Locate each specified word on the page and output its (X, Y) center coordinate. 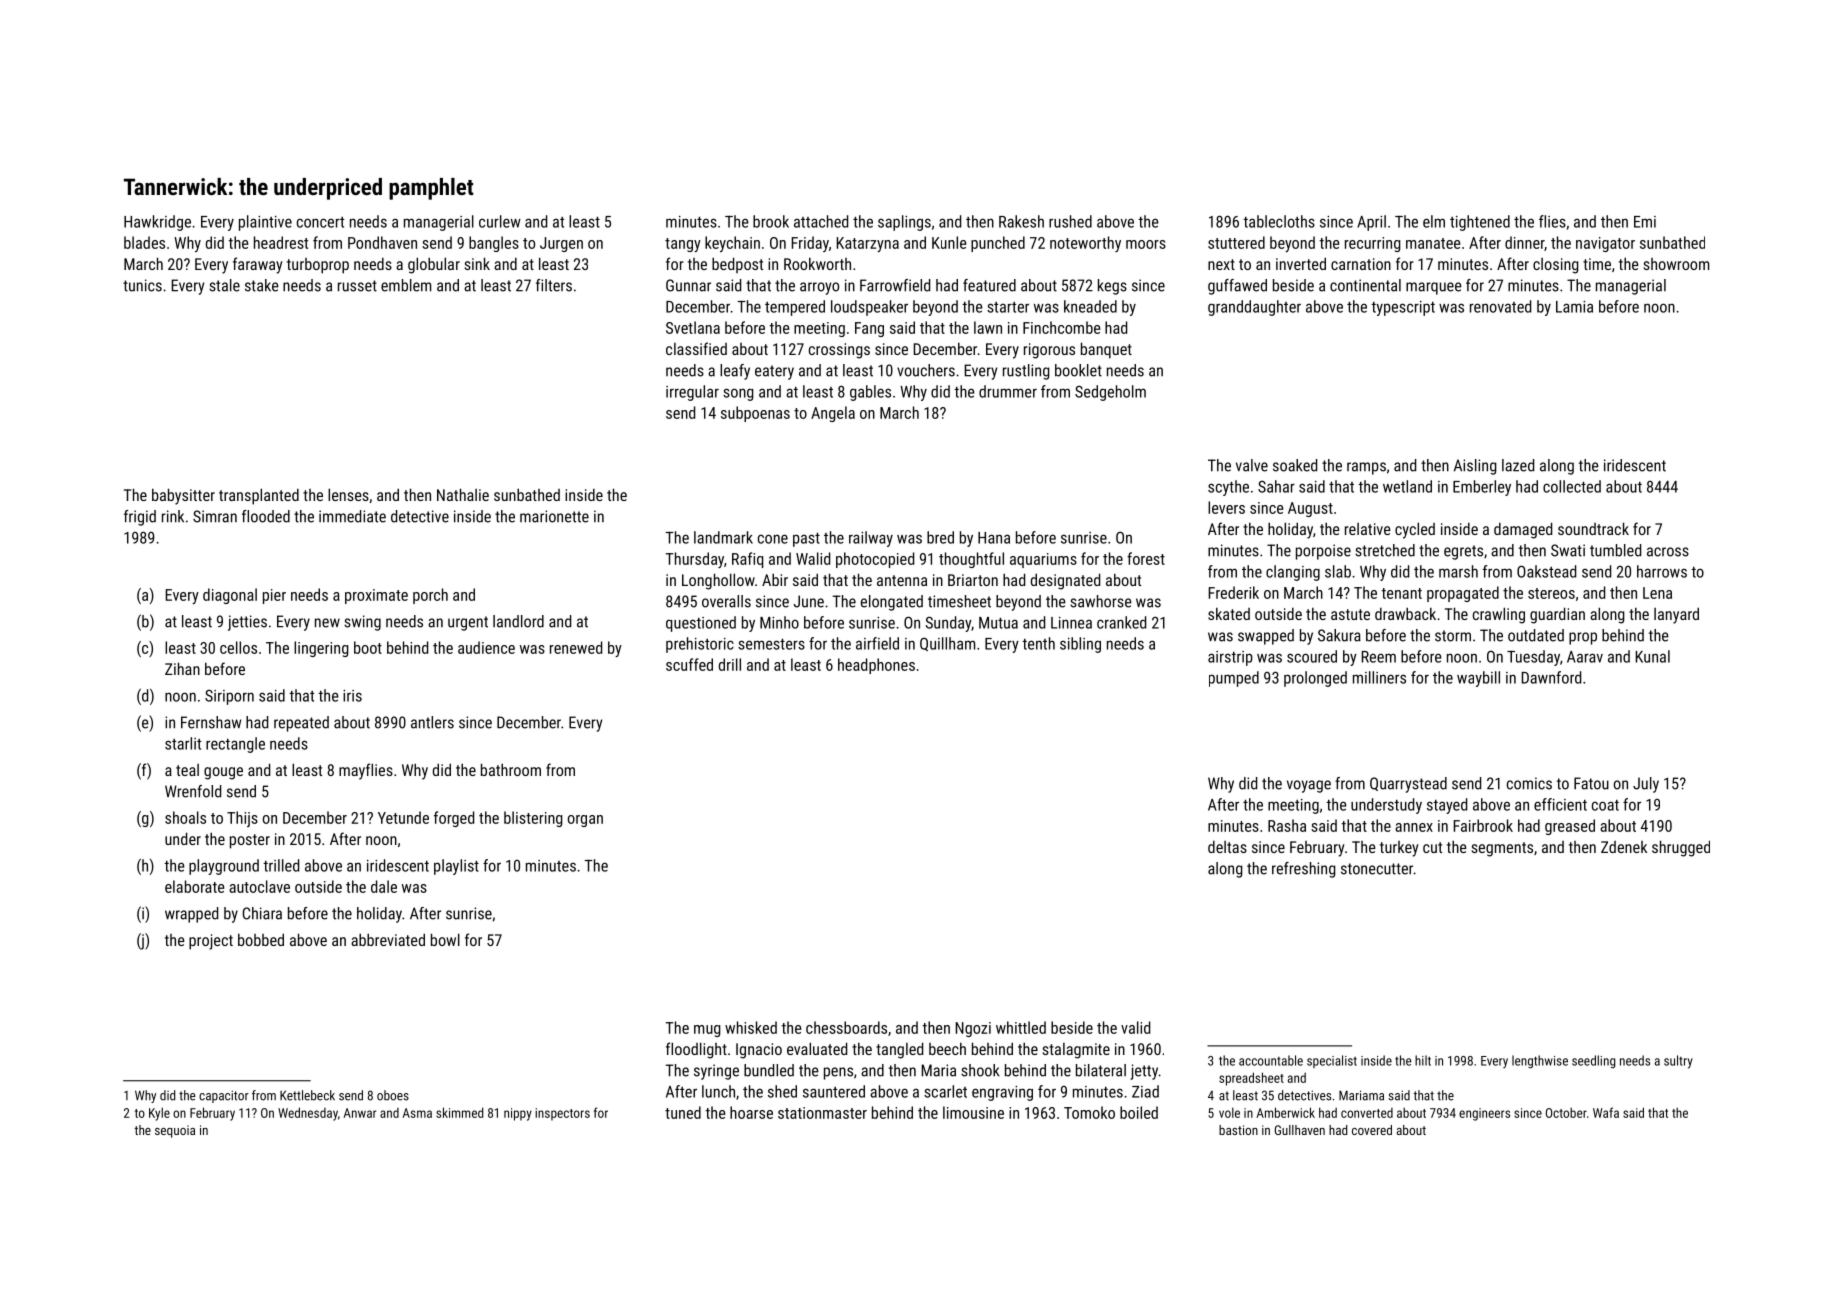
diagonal (230, 596)
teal (187, 770)
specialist (1332, 1061)
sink (477, 263)
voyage (1309, 786)
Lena (1657, 593)
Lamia (1574, 307)
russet (357, 286)
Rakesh (1021, 221)
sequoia (175, 1131)
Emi (1645, 222)
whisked (751, 1027)
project (211, 942)
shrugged (1681, 848)
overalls (726, 601)
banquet (1106, 350)
